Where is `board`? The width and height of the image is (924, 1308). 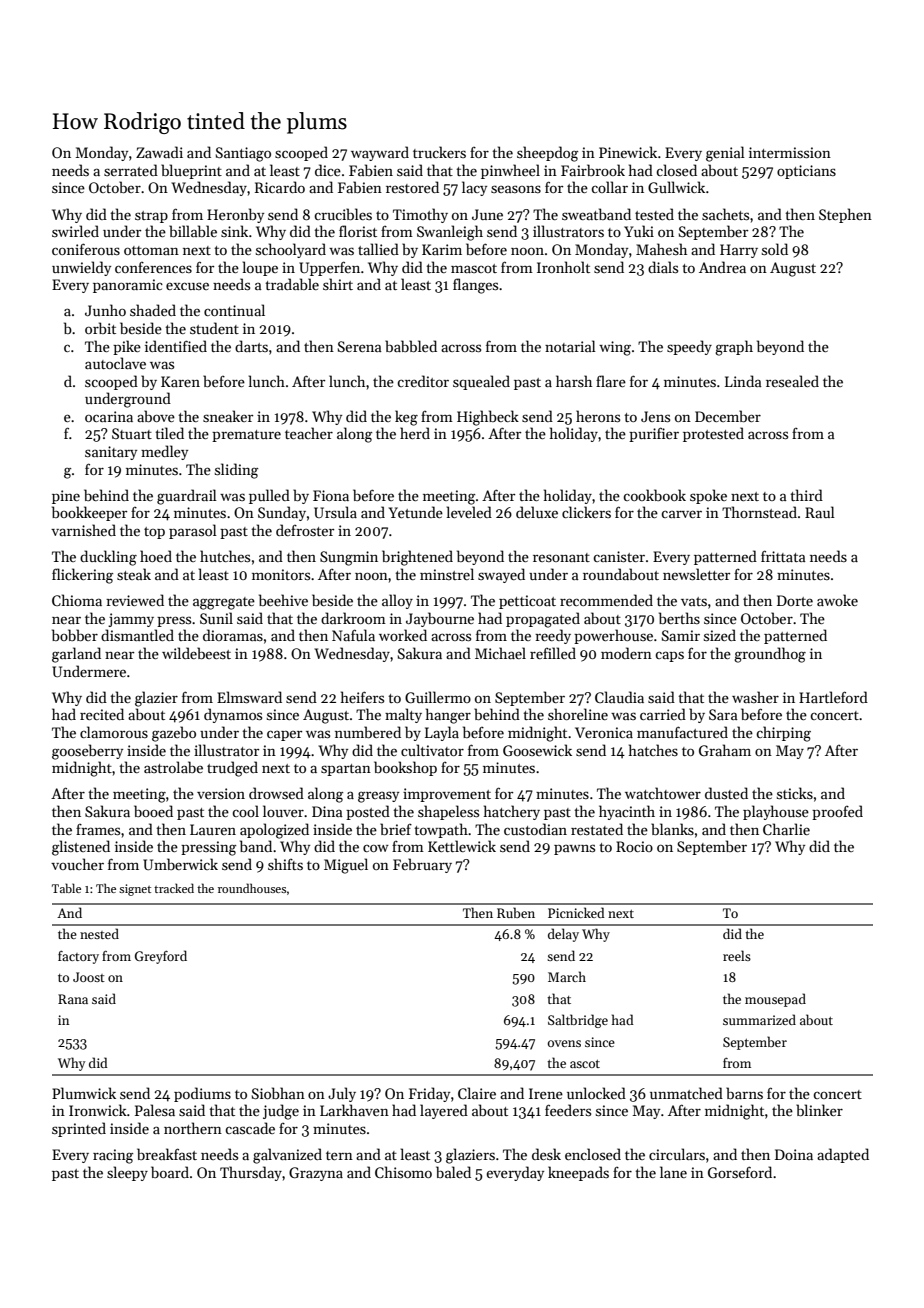 board is located at coordinates (170, 1172).
